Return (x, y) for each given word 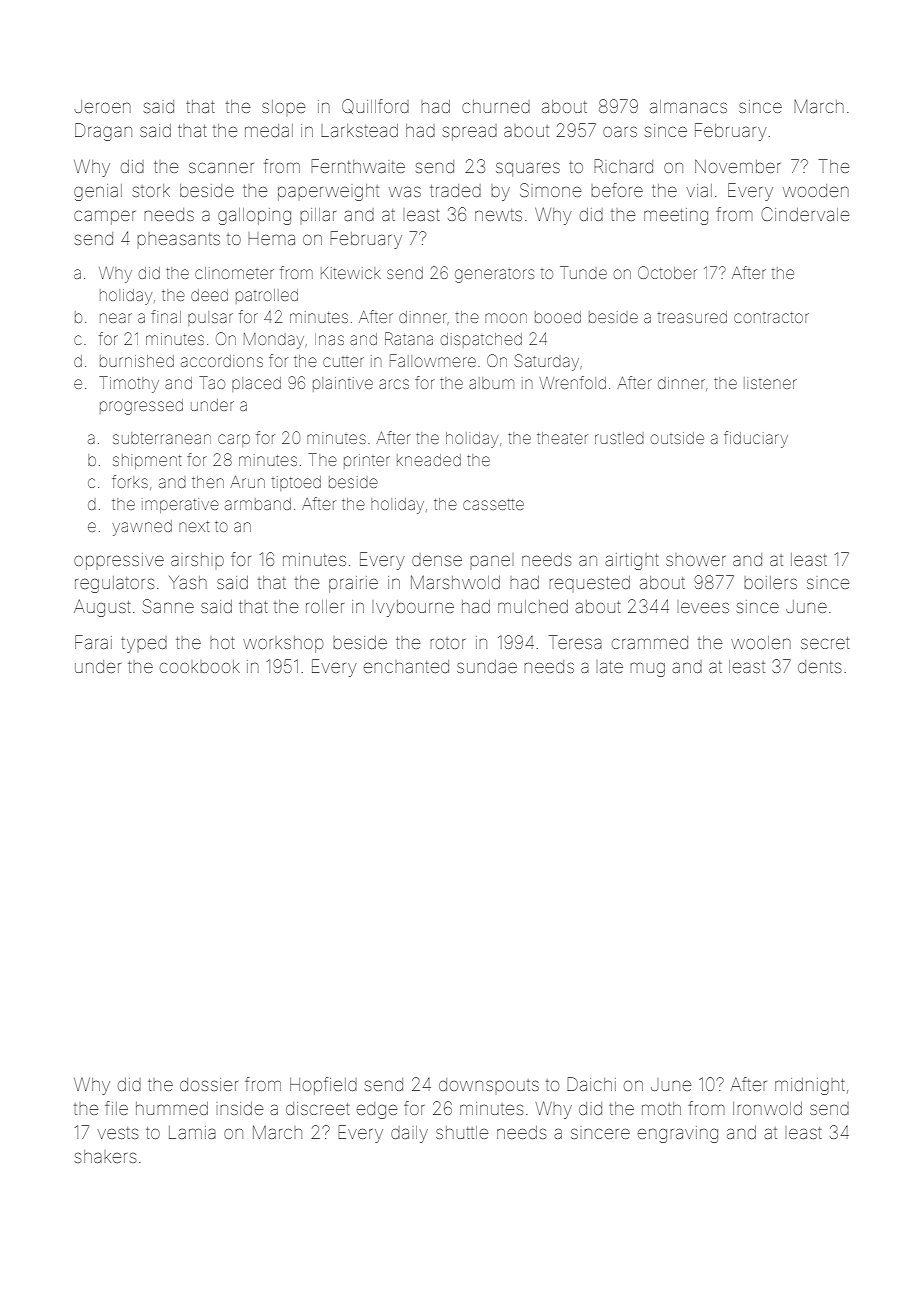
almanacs (688, 106)
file (116, 1108)
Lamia (192, 1132)
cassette (493, 504)
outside (677, 438)
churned (496, 106)
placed (256, 384)
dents (819, 666)
